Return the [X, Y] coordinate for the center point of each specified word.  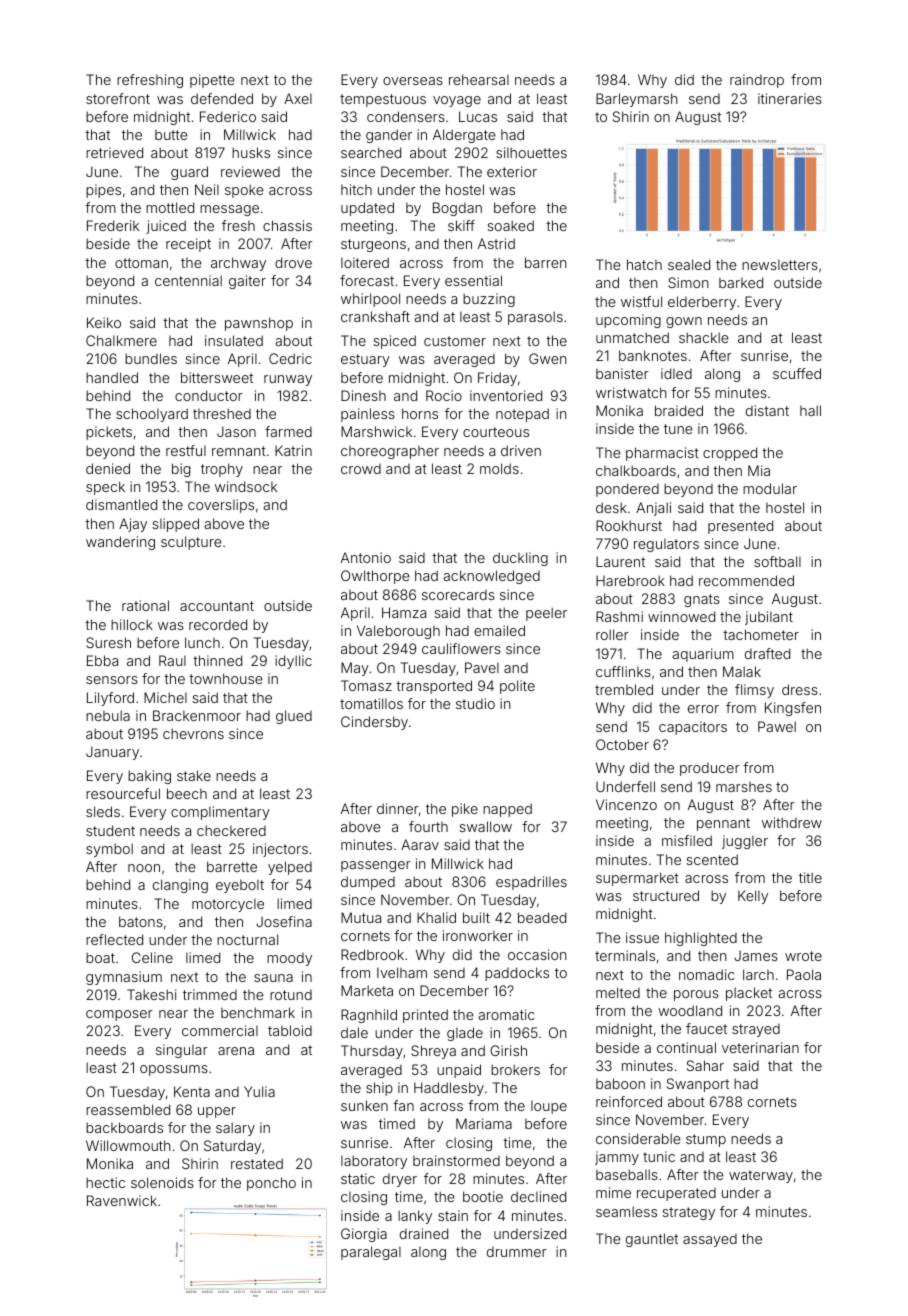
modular [770, 488]
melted [618, 992]
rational [145, 605]
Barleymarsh [637, 100]
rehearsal [479, 79]
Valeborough [398, 632]
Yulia [259, 1091]
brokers [515, 1069]
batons [141, 921]
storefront [118, 98]
